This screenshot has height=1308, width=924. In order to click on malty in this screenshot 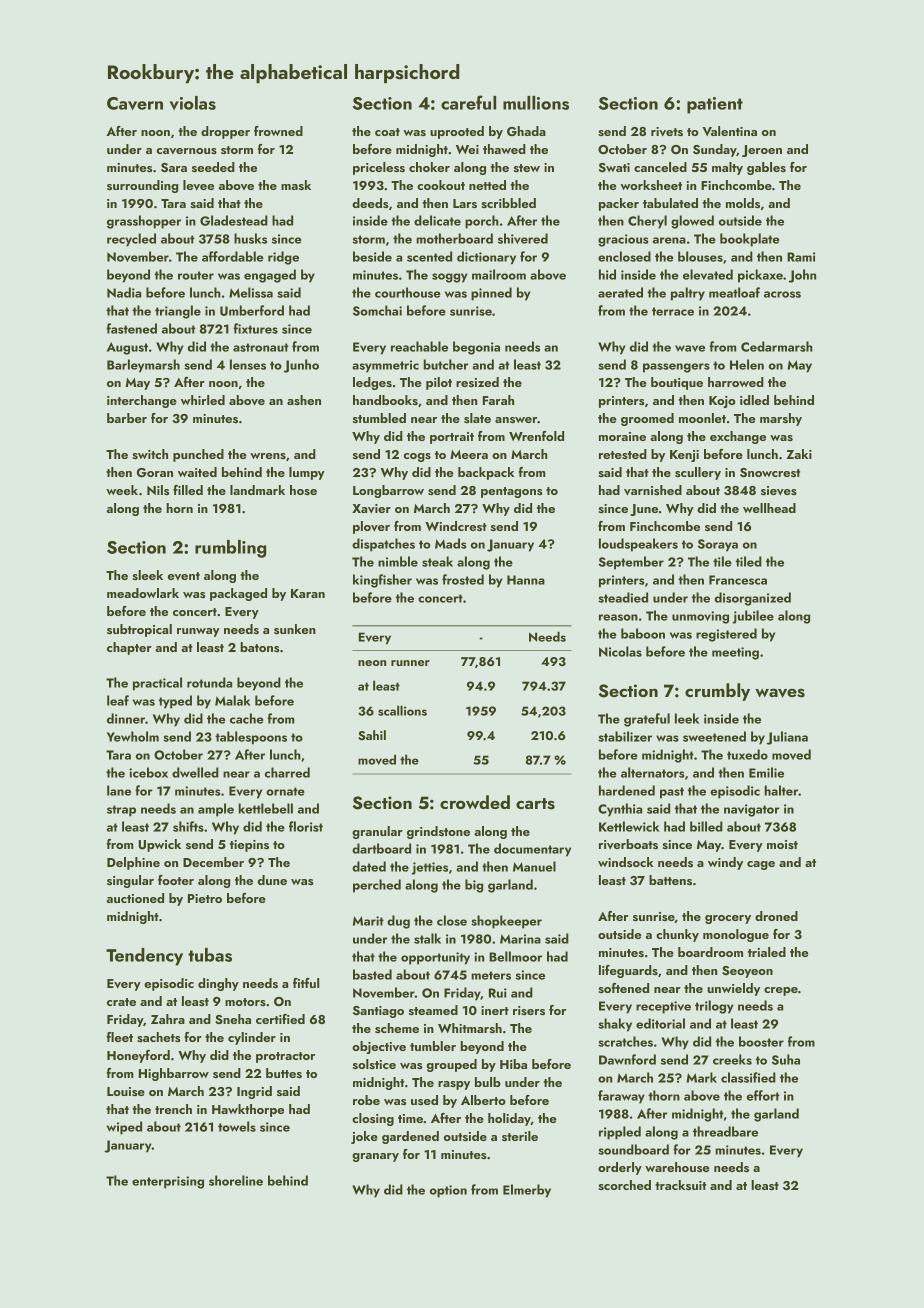, I will do `click(727, 168)`.
